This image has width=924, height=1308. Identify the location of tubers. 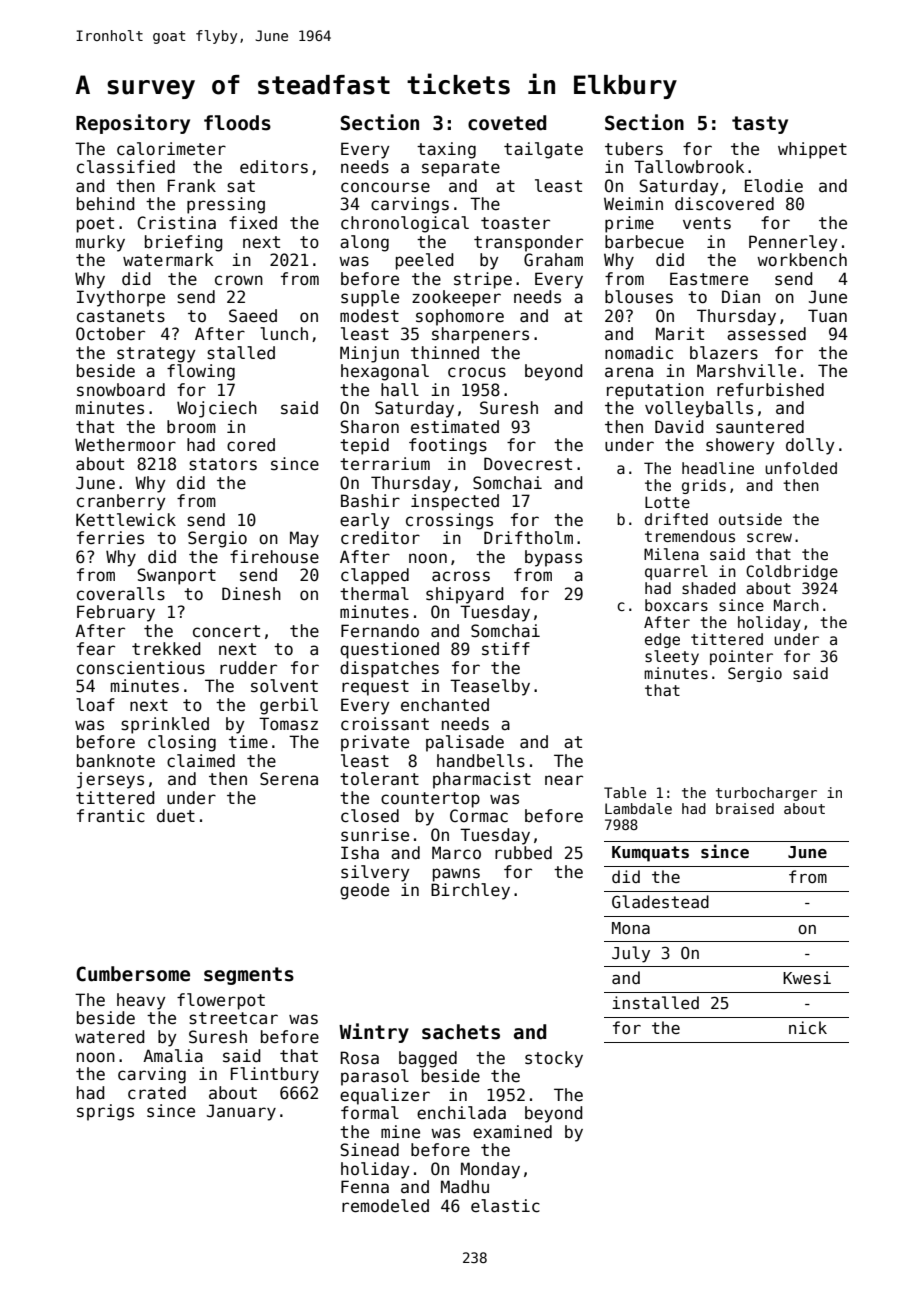
(634, 149).
